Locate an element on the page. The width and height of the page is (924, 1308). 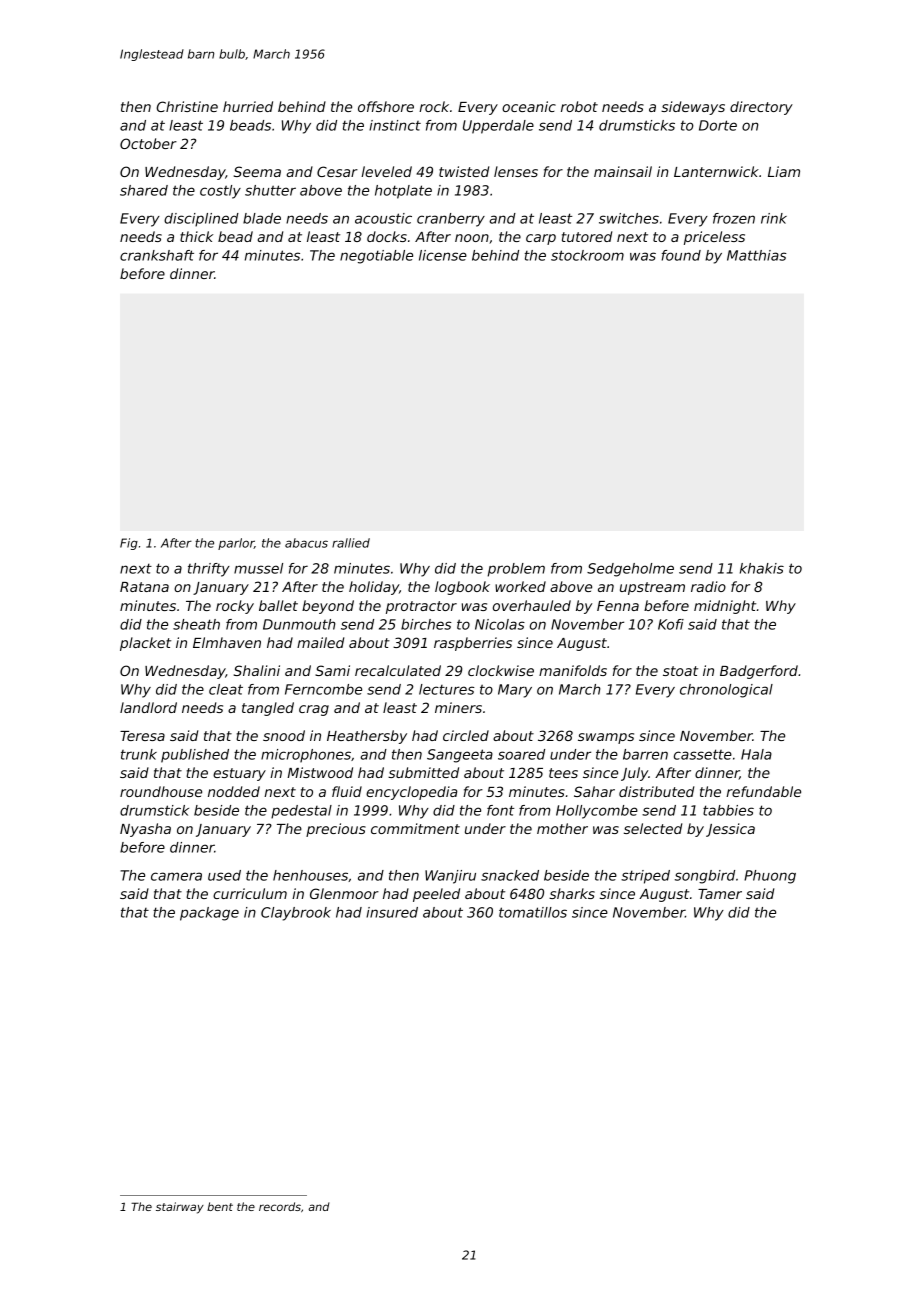
manifolds is located at coordinates (573, 670).
